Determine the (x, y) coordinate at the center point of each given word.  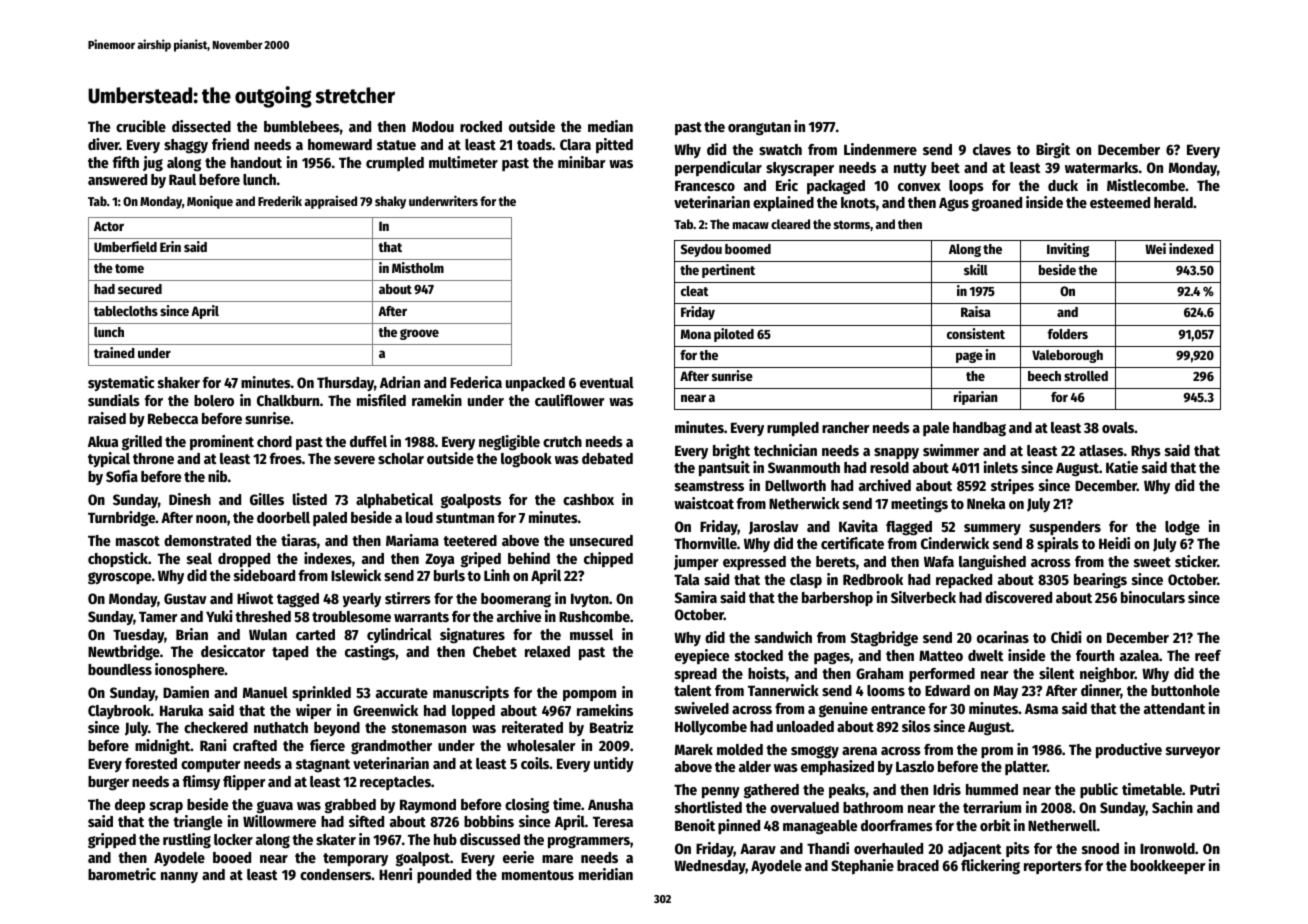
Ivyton (590, 600)
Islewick (356, 575)
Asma (1041, 708)
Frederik (280, 200)
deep (130, 806)
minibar (582, 162)
